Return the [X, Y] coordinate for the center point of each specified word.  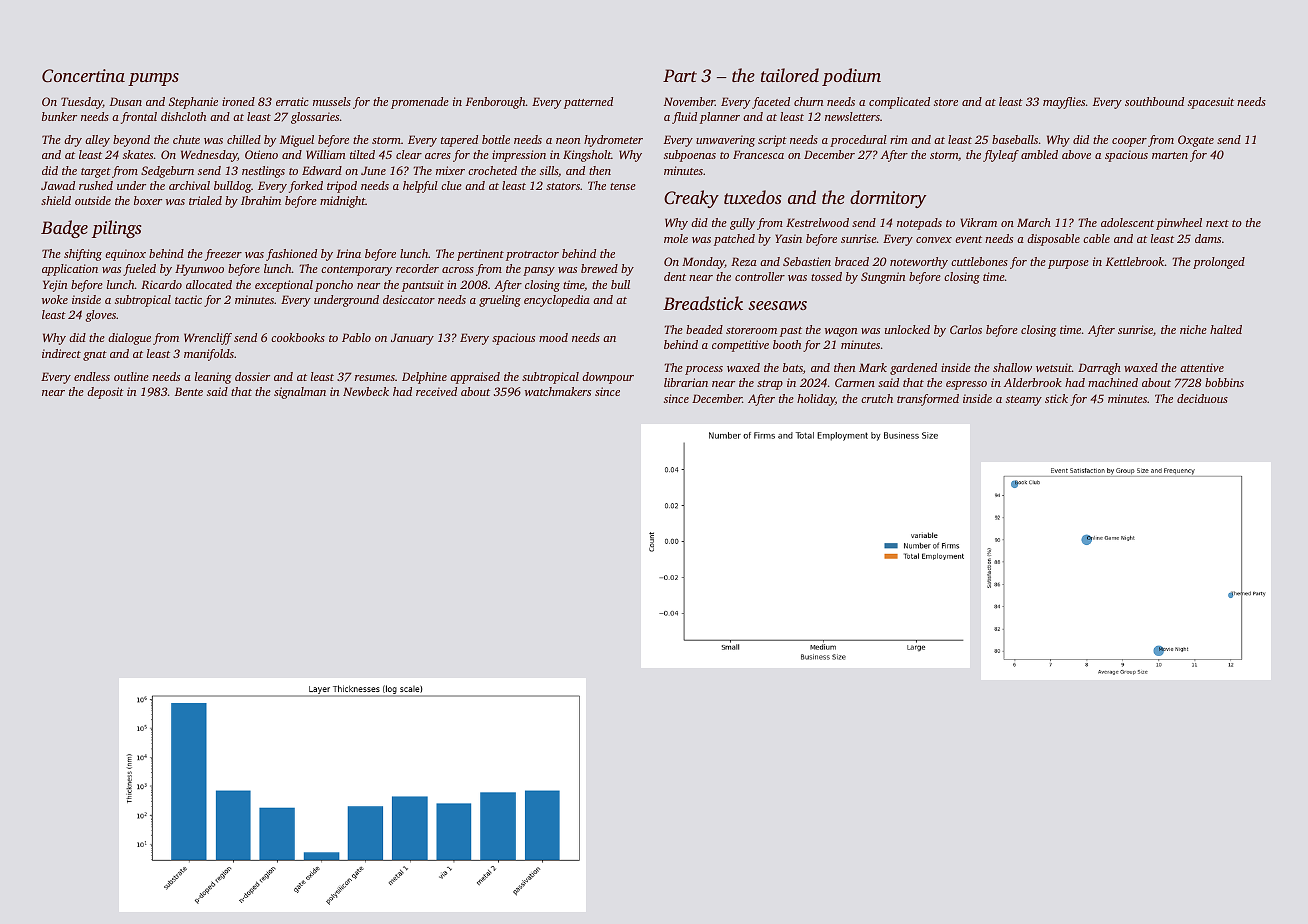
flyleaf [1001, 156]
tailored [790, 75]
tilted [362, 154]
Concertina [83, 76]
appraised [475, 378]
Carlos [966, 329]
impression [519, 156]
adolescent [1127, 222]
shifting [83, 255]
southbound [1154, 101]
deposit [105, 393]
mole [676, 238]
